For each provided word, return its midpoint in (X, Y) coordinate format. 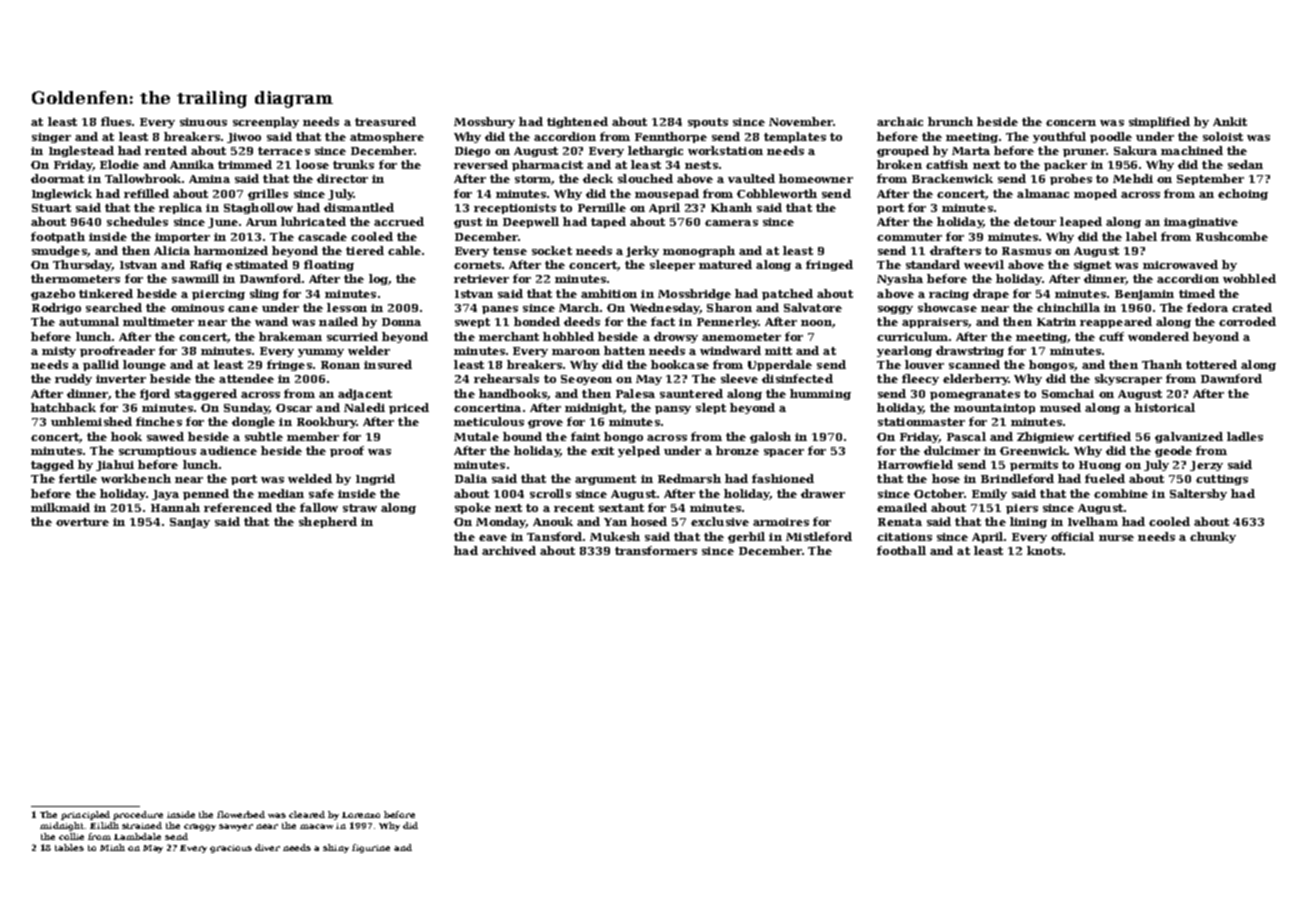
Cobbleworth (777, 193)
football (901, 550)
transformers (656, 550)
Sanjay (190, 523)
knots (1044, 550)
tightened (577, 122)
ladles (1245, 436)
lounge (144, 365)
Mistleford (819, 536)
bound (522, 436)
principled (85, 815)
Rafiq (206, 265)
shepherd (328, 522)
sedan (1245, 164)
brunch (950, 121)
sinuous (203, 122)
